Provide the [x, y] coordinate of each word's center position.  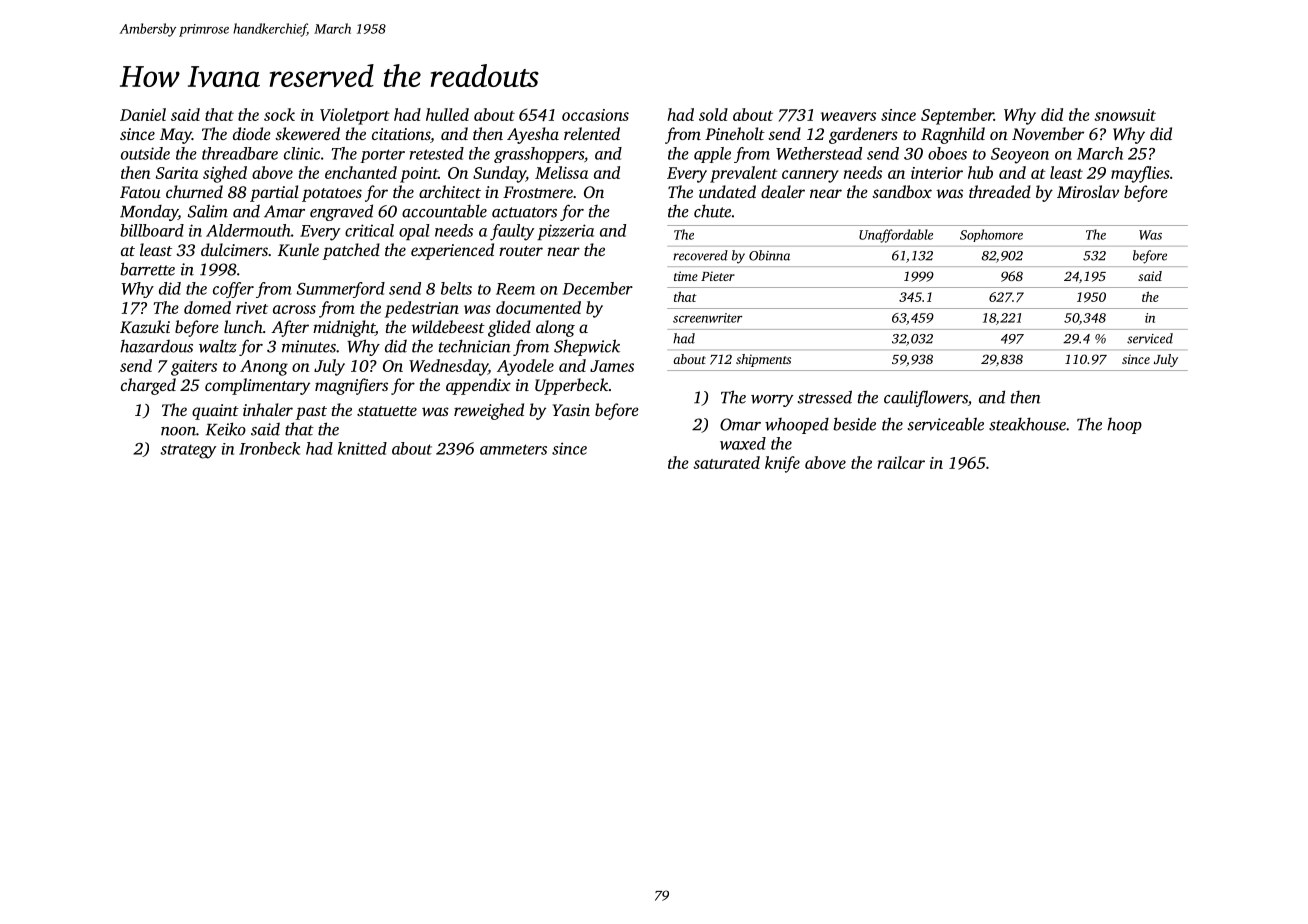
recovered [700, 255]
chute [712, 211]
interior [937, 173]
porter [382, 156]
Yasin [571, 410]
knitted [362, 448]
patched [351, 251]
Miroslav [1088, 191]
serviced [1150, 338]
